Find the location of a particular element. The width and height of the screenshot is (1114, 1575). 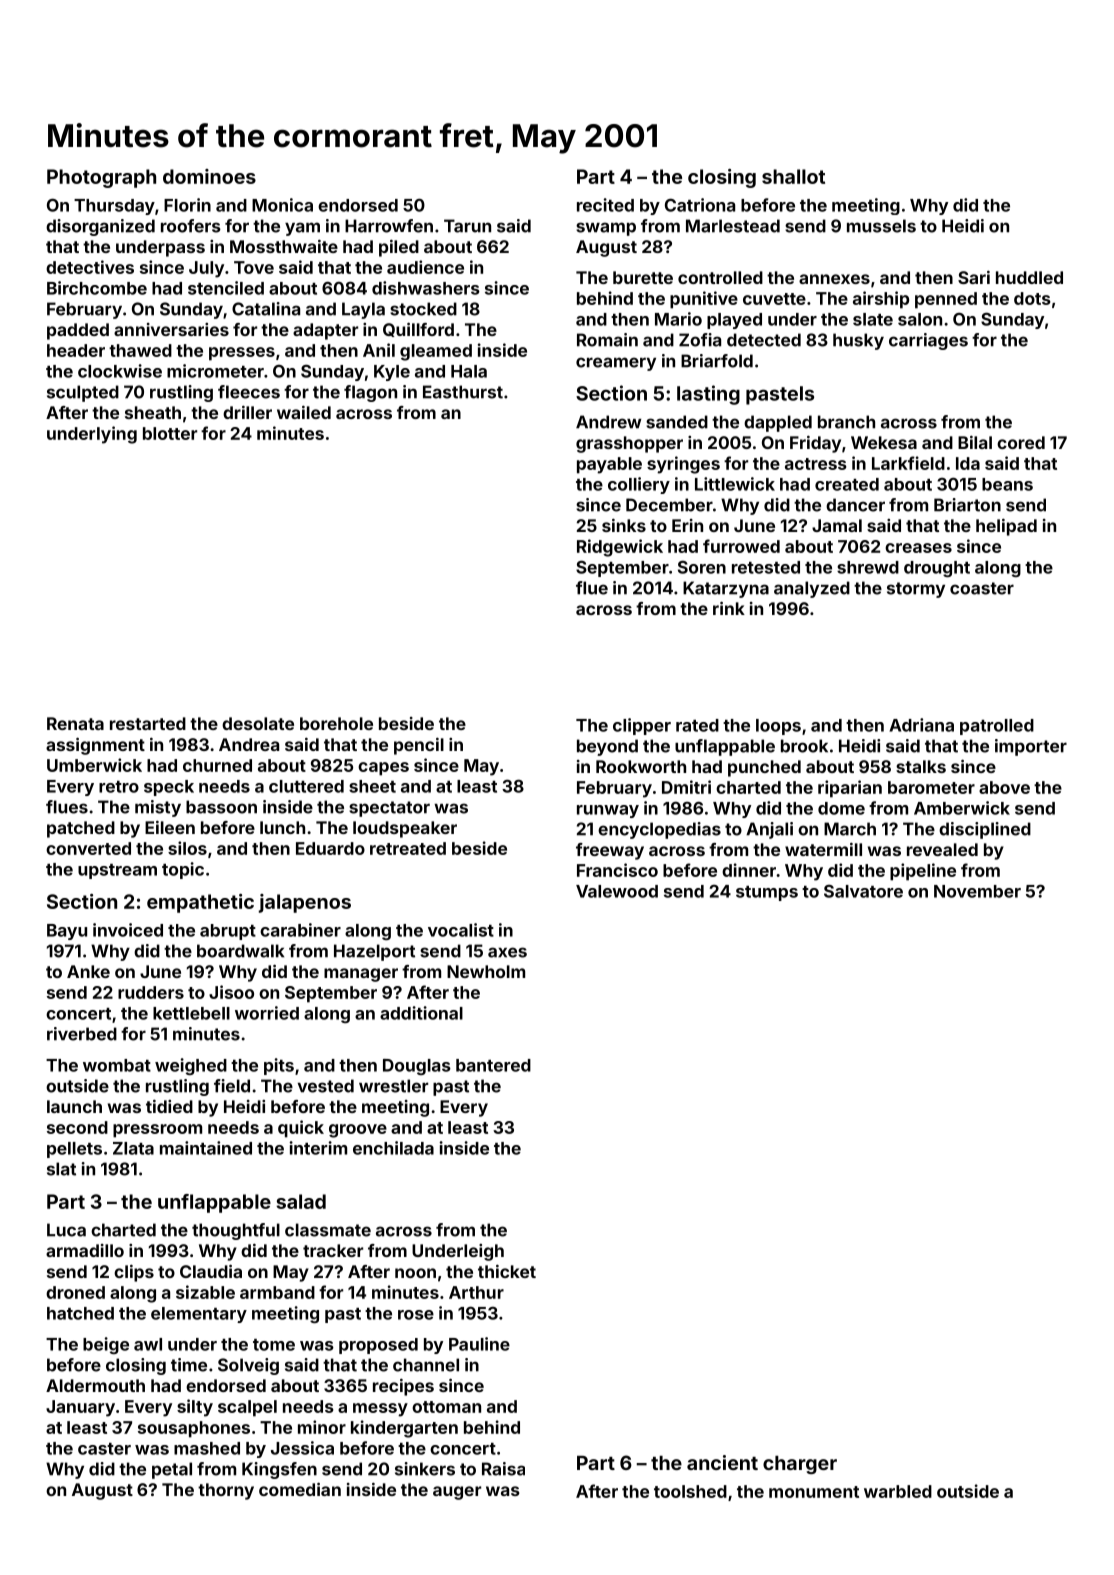

Briarton is located at coordinates (967, 505).
